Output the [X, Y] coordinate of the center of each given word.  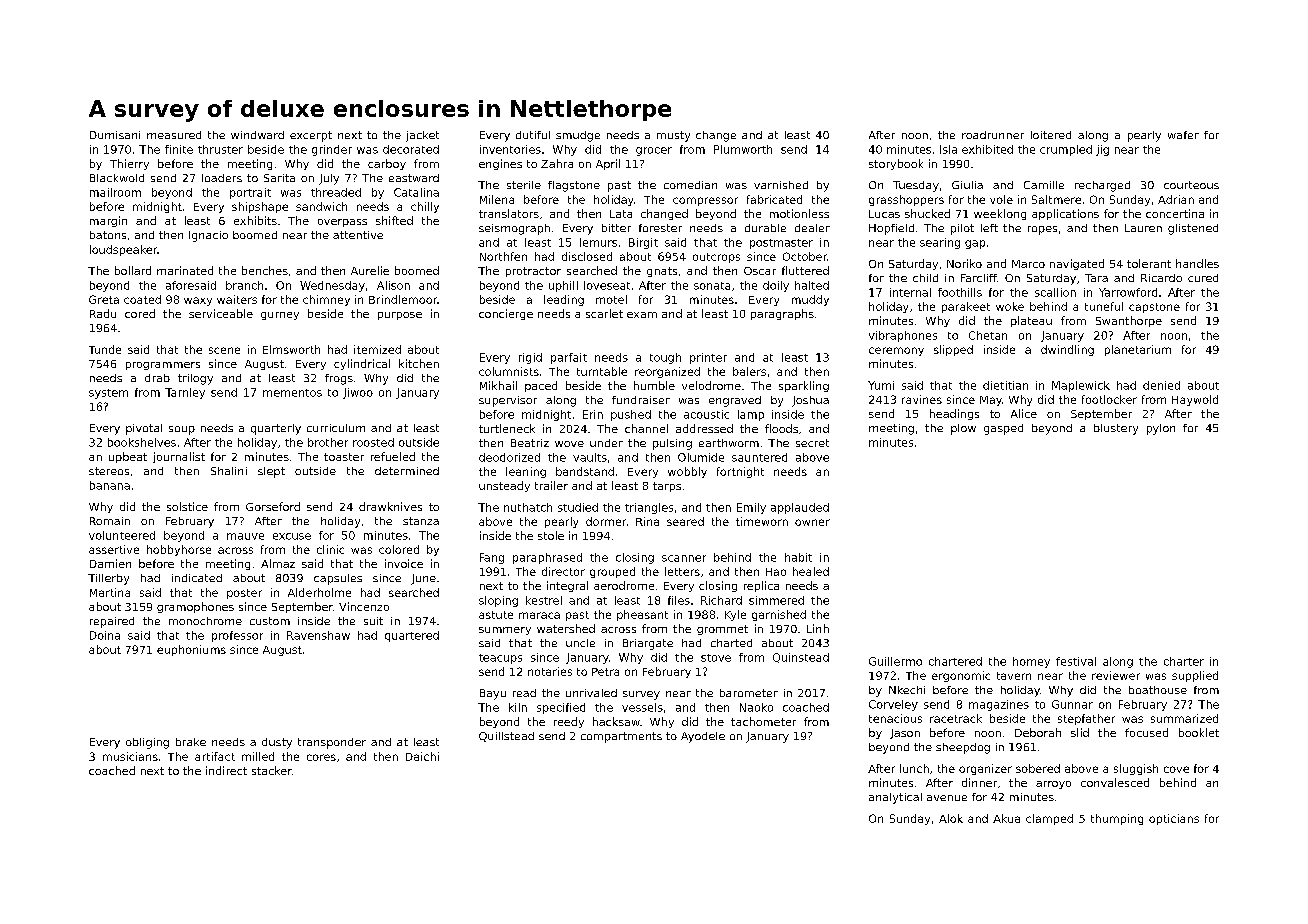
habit [798, 557]
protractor [533, 272]
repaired [112, 622]
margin [108, 221]
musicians [130, 756]
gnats [662, 272]
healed [811, 571]
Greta [104, 299]
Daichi [422, 756]
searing [940, 243]
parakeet [966, 307]
